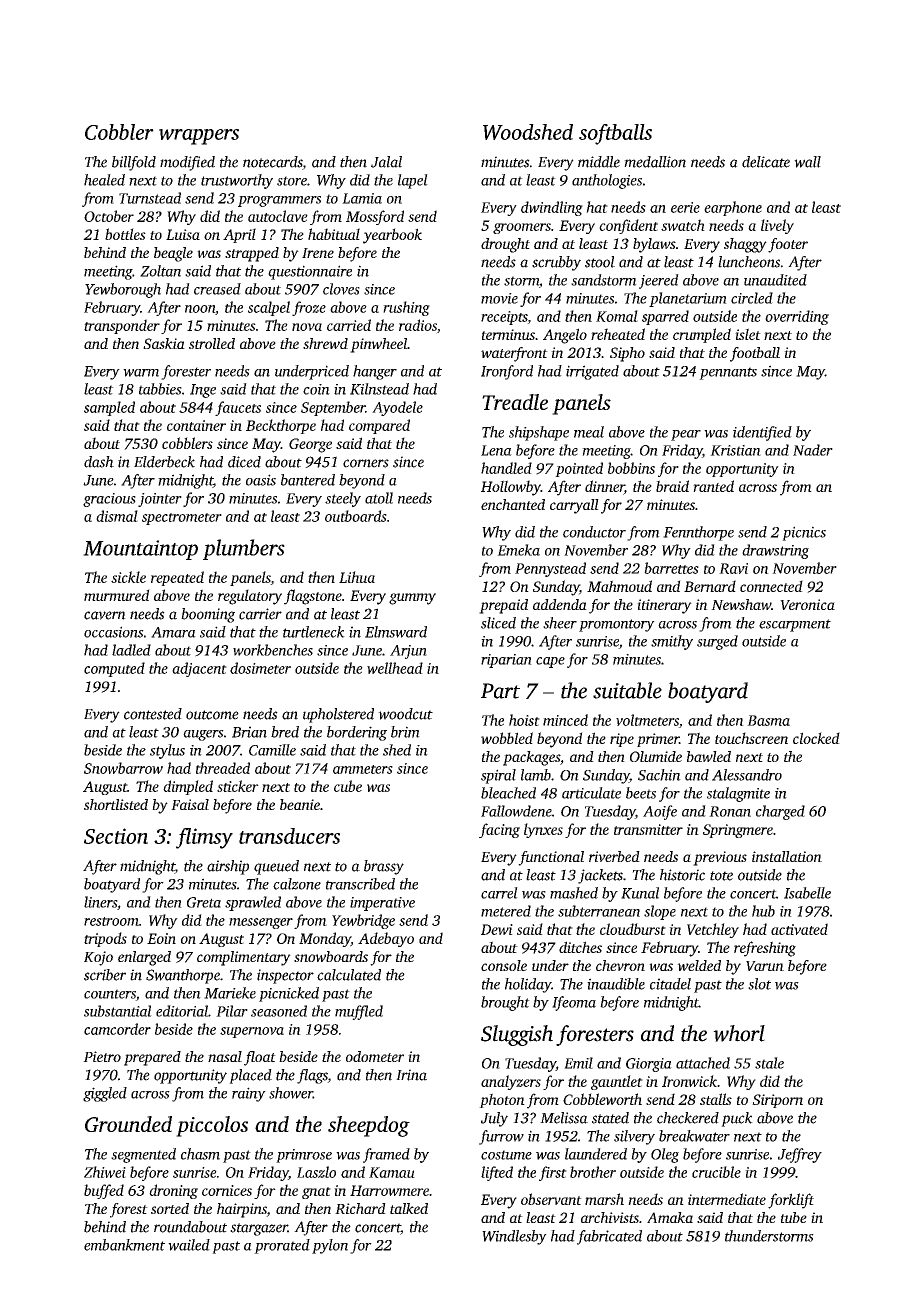 The width and height of the screenshot is (924, 1308). What do you see at coordinates (717, 642) in the screenshot?
I see `surged` at bounding box center [717, 642].
